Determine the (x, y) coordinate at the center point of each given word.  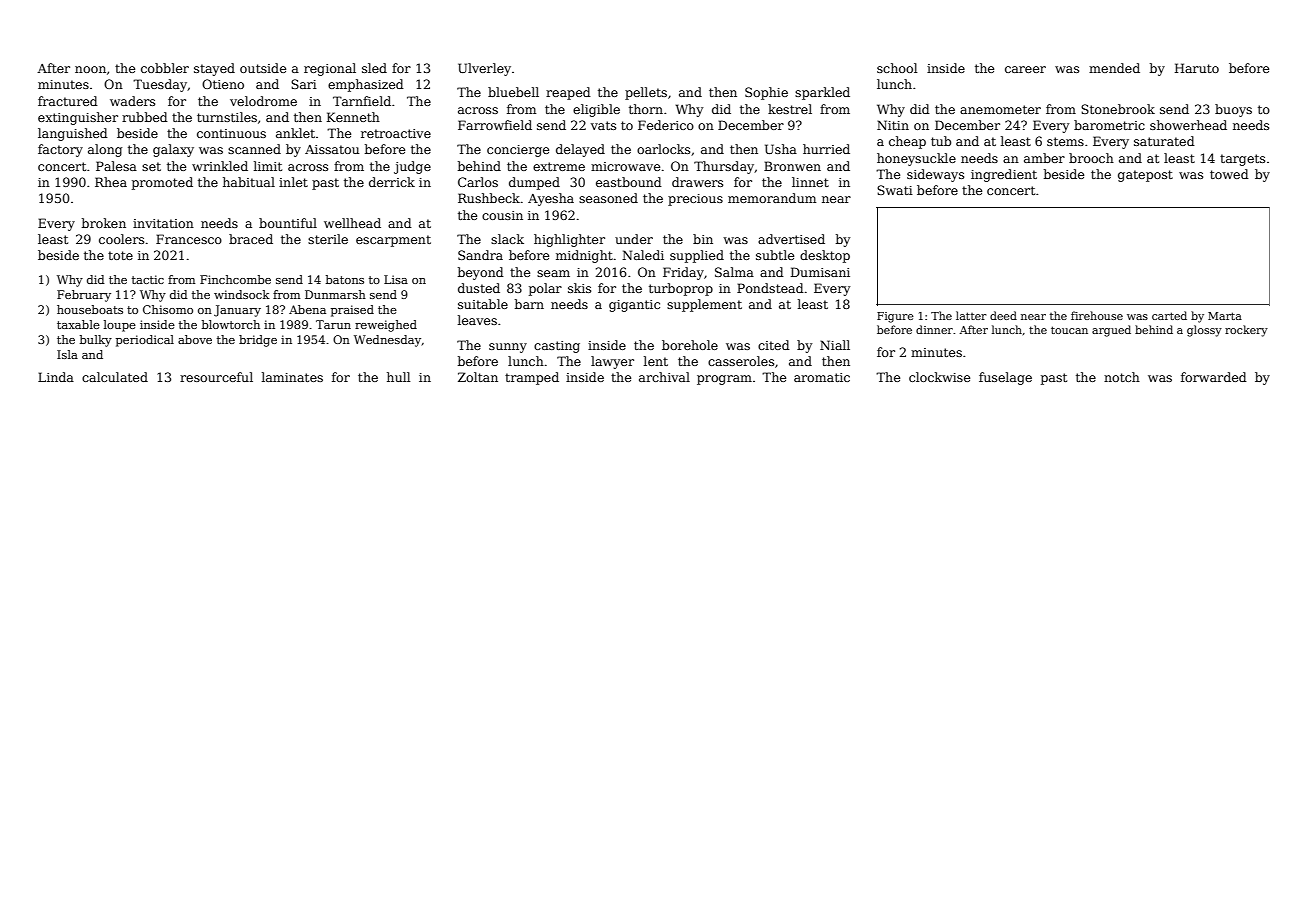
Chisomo (168, 309)
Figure (895, 317)
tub (941, 141)
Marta (1225, 316)
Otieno (223, 84)
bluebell (513, 92)
